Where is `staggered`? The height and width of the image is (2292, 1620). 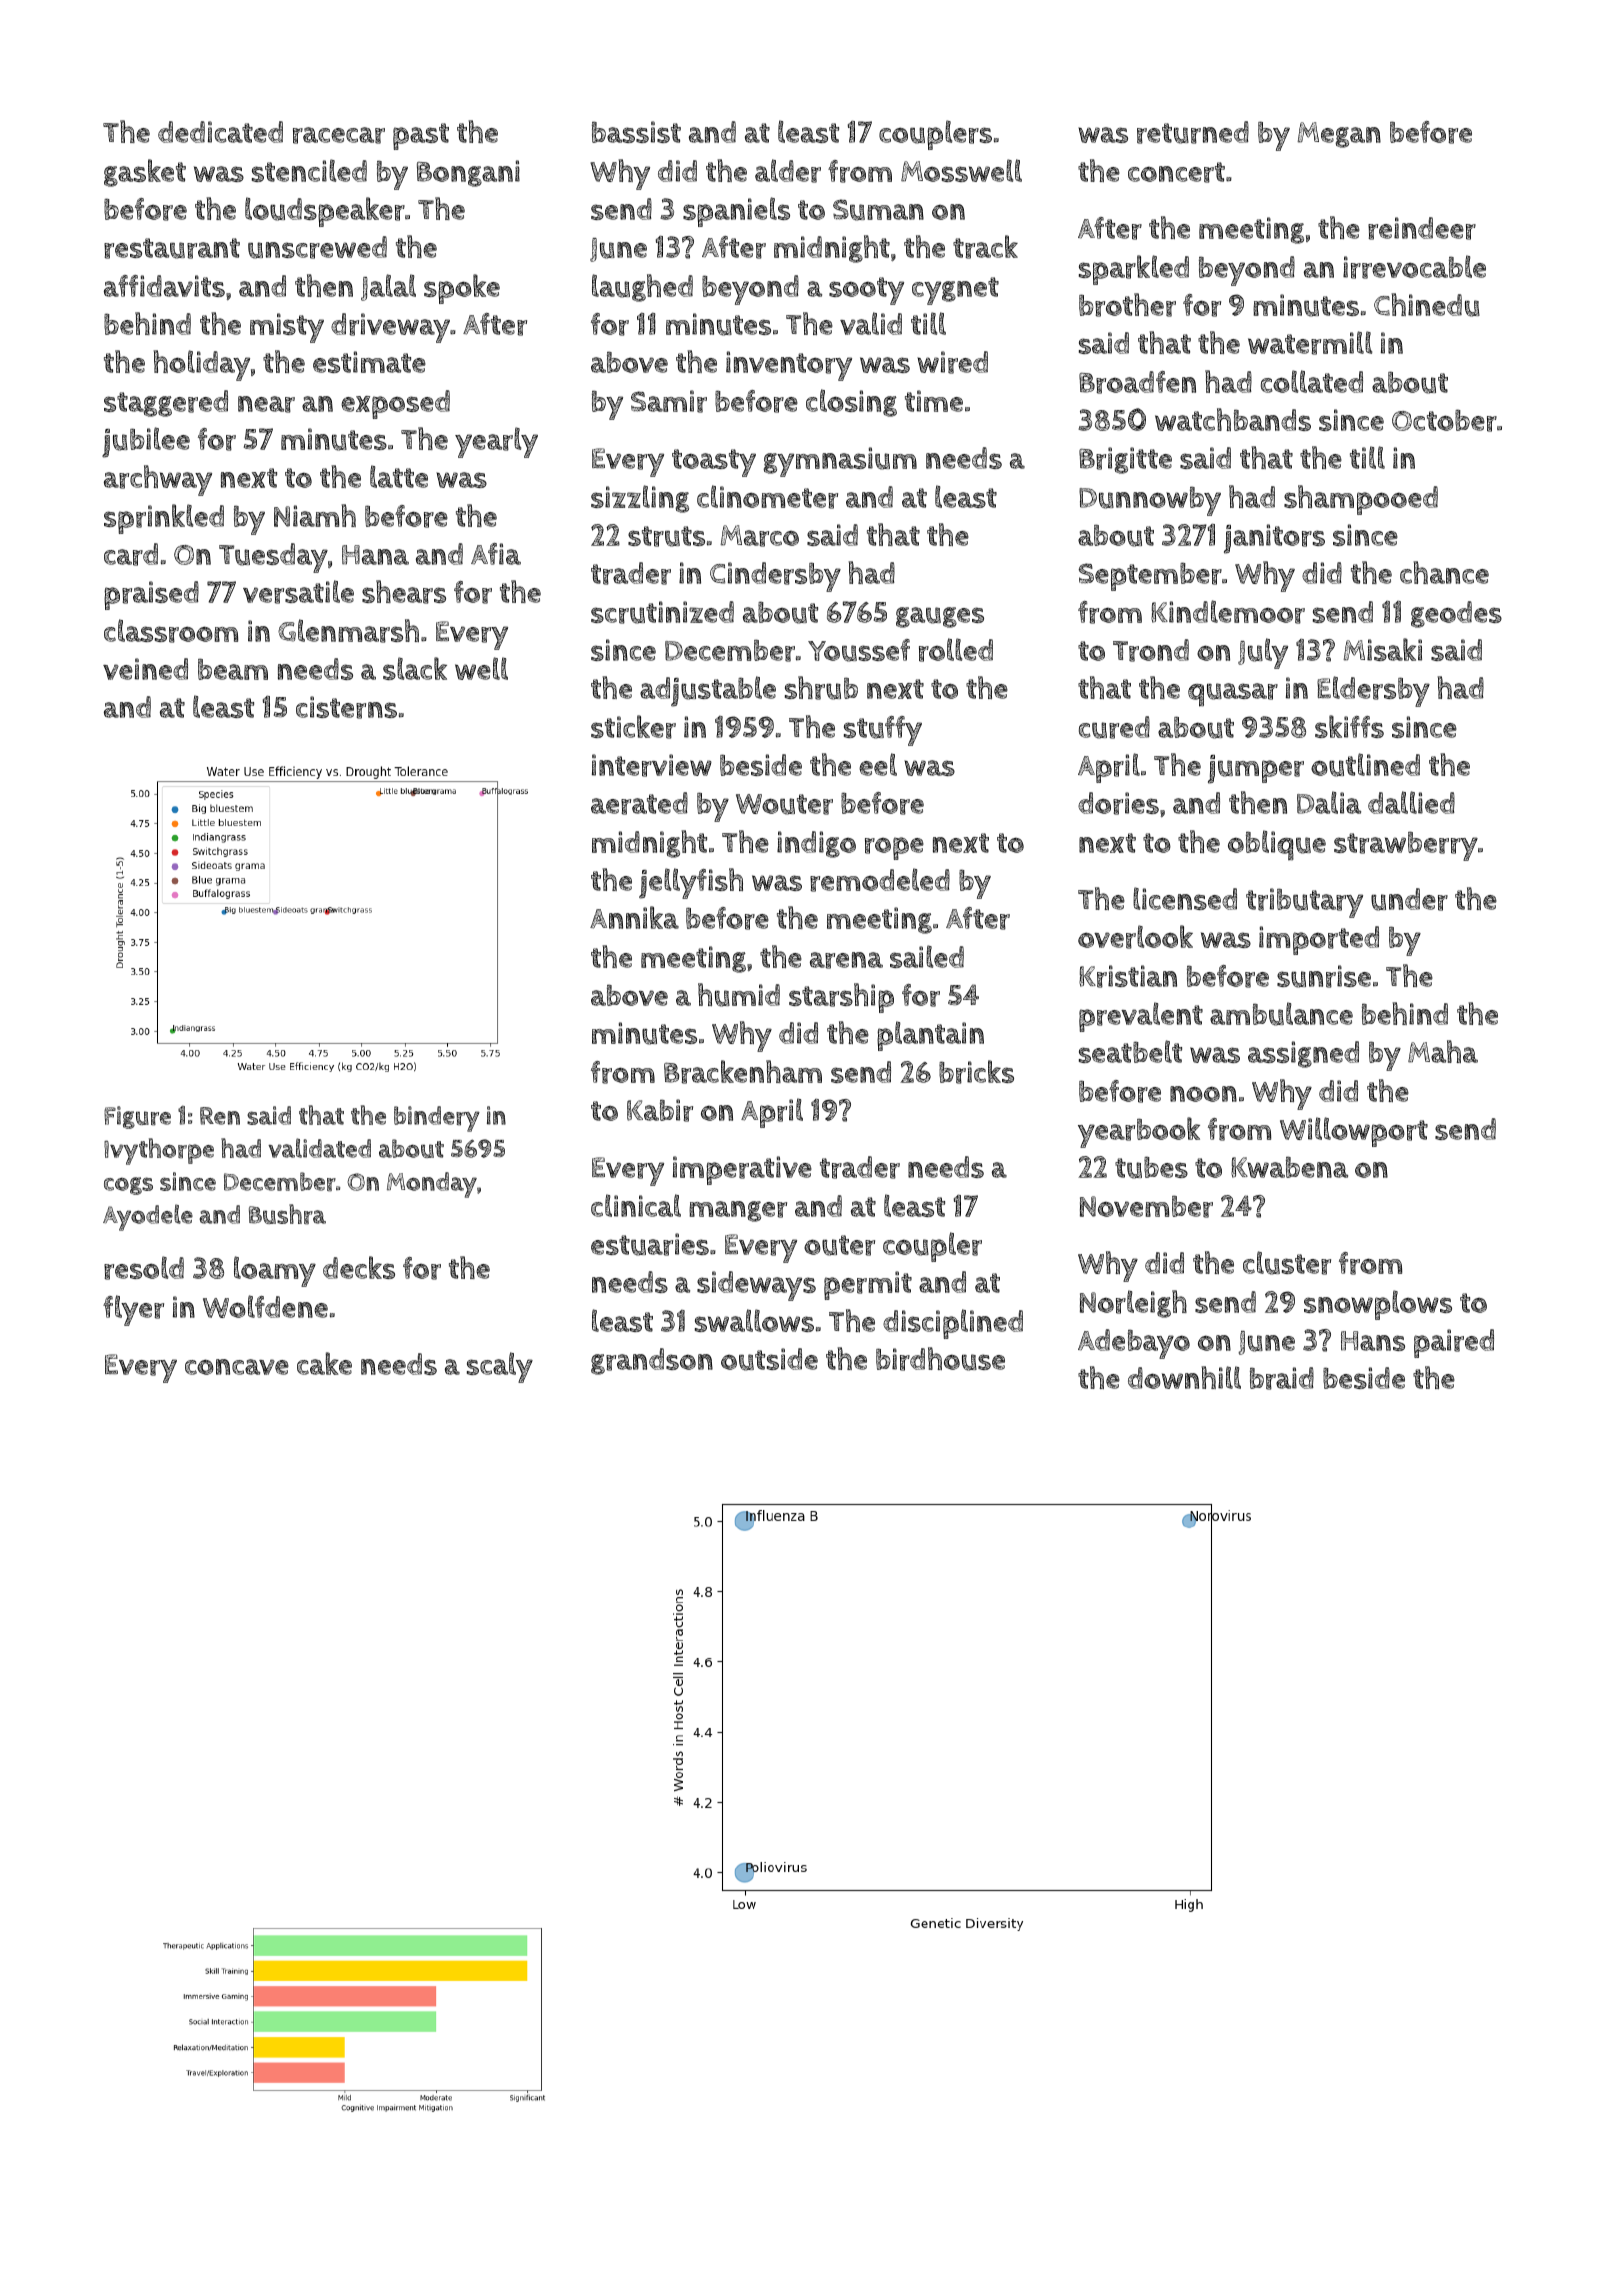
staggered is located at coordinates (166, 403).
